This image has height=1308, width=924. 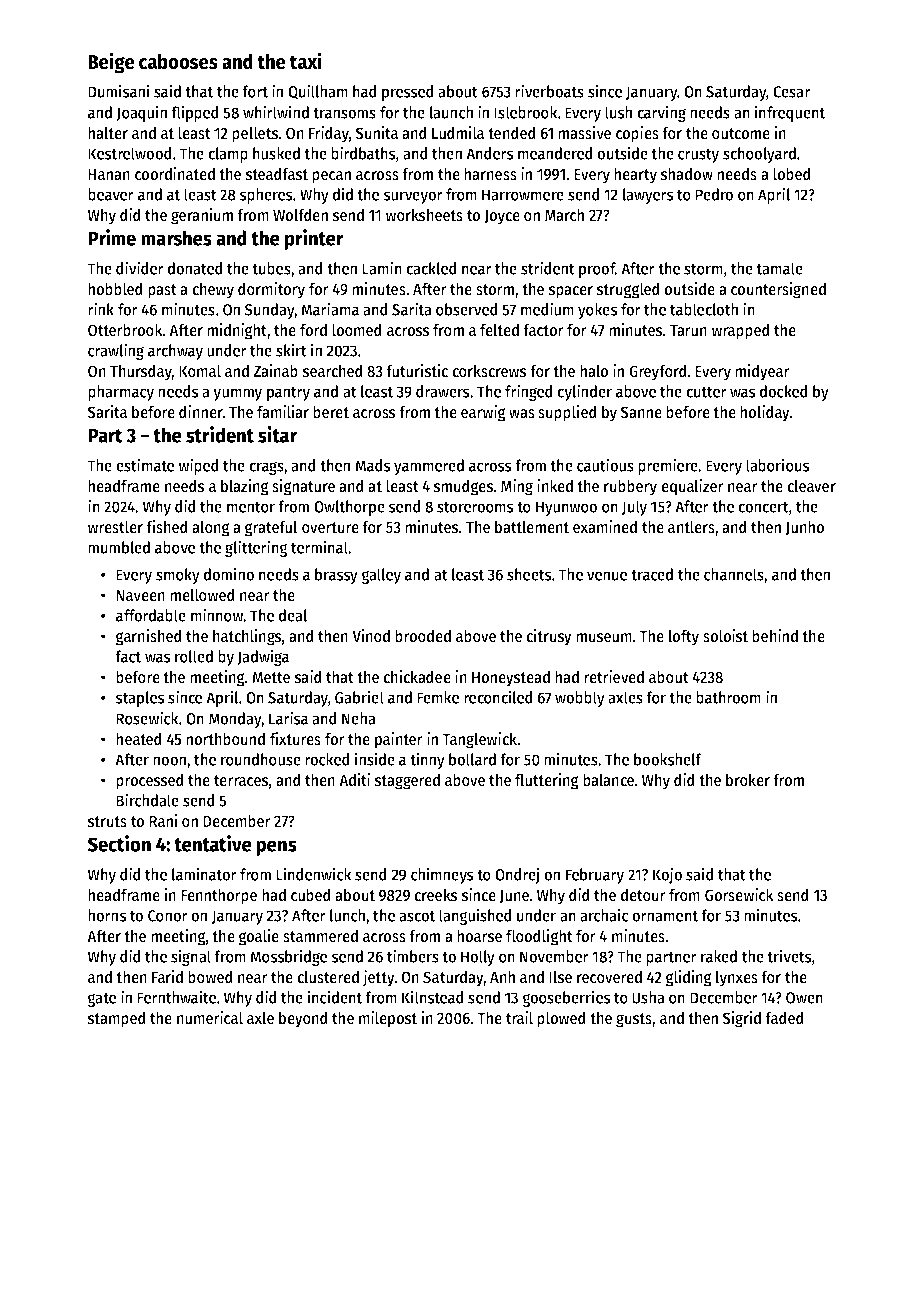 What do you see at coordinates (467, 309) in the image?
I see `observed` at bounding box center [467, 309].
